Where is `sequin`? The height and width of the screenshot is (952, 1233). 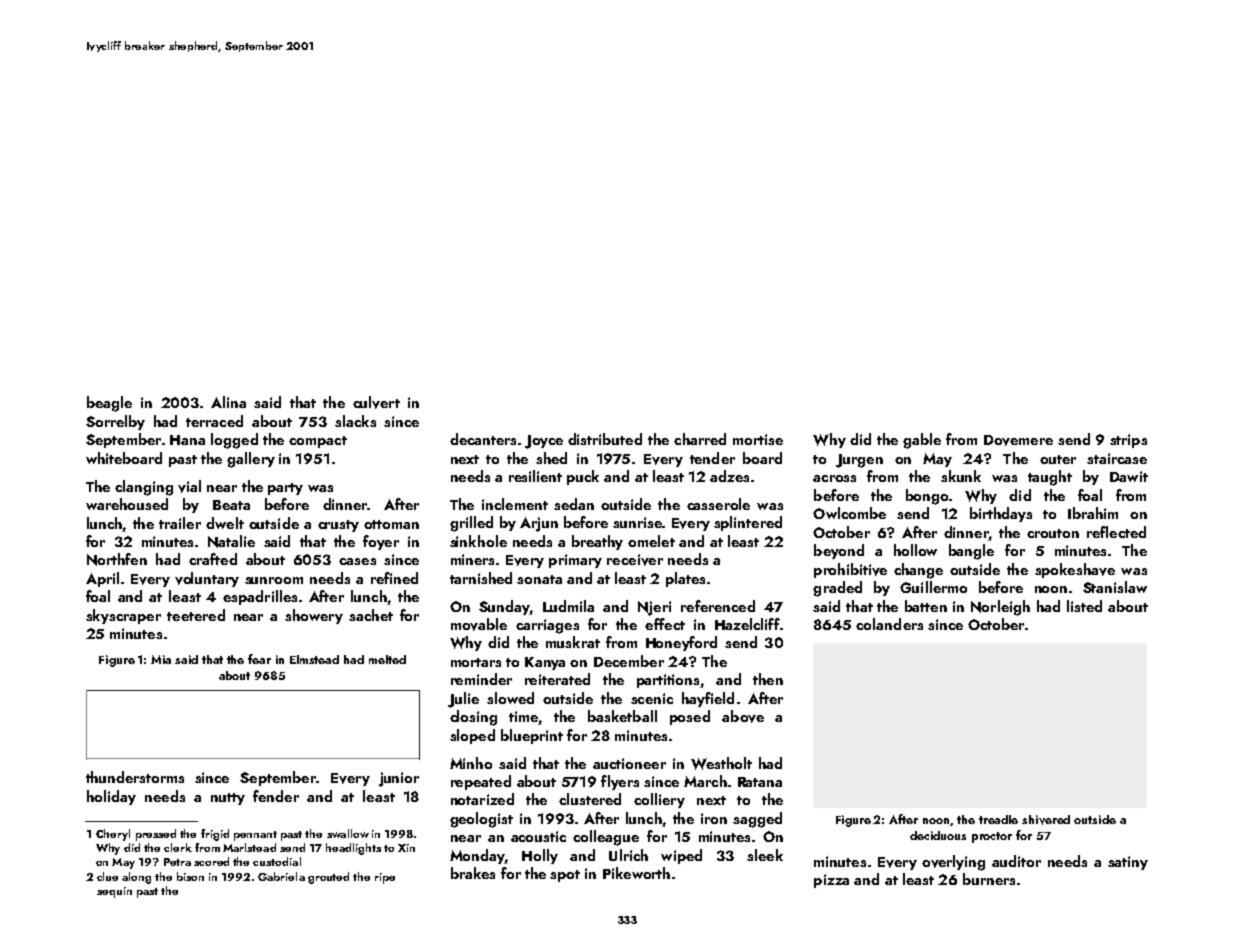 sequin is located at coordinates (114, 892).
